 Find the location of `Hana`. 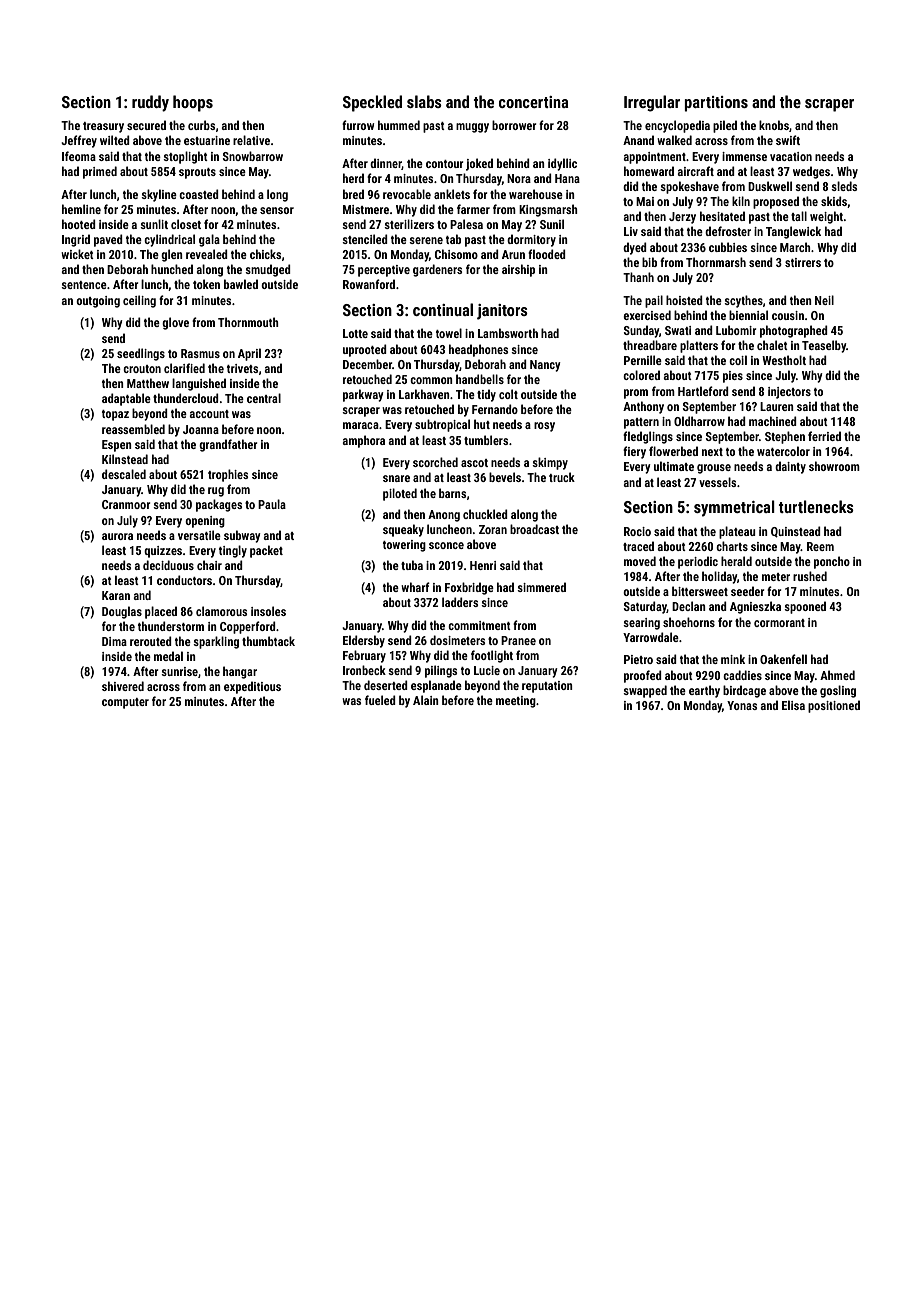

Hana is located at coordinates (567, 178).
